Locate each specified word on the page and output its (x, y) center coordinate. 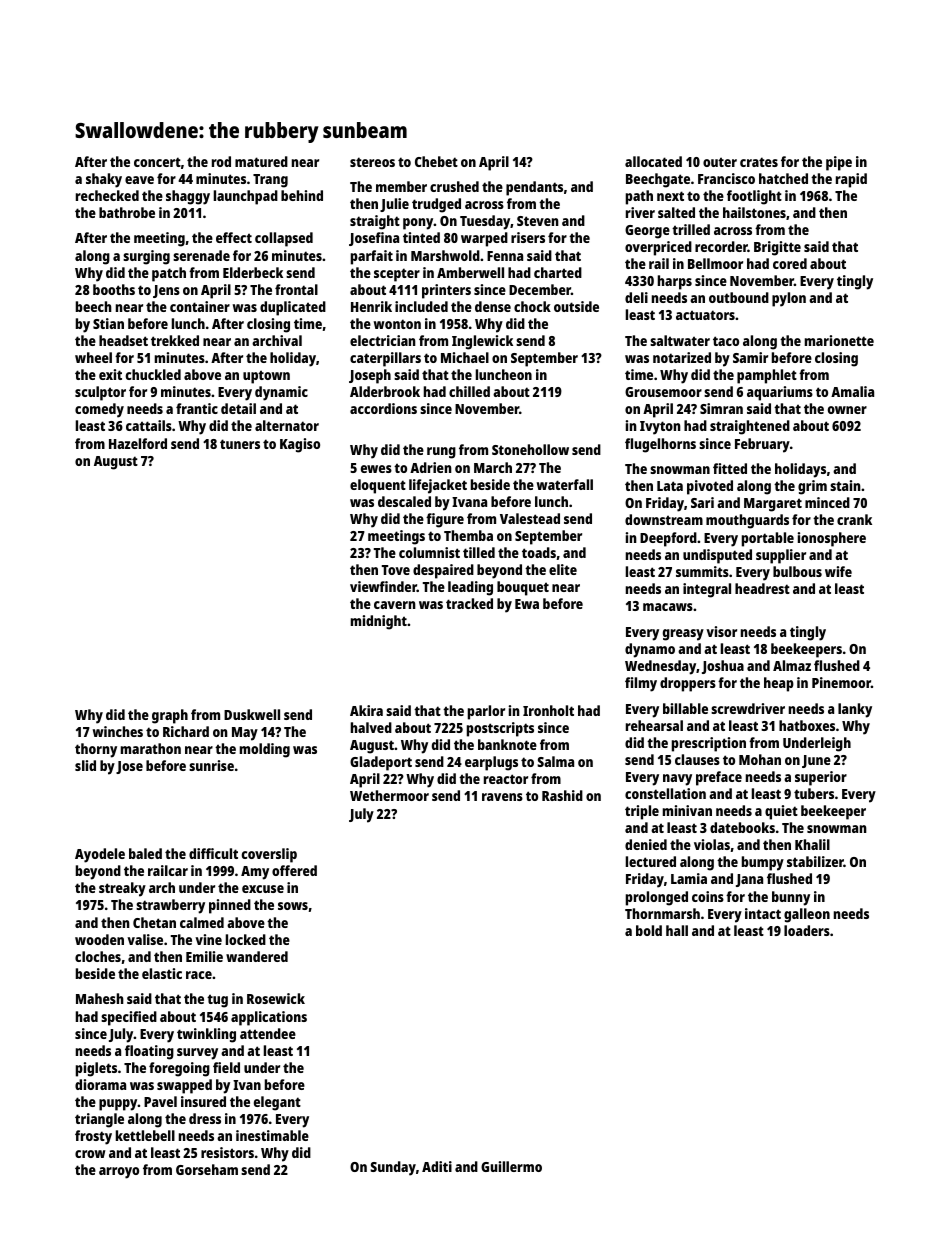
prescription (709, 744)
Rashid (562, 795)
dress (205, 1118)
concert (157, 162)
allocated (653, 161)
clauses (697, 759)
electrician (383, 340)
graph (170, 716)
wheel (93, 357)
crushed (454, 186)
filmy (641, 684)
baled (145, 853)
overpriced (658, 248)
